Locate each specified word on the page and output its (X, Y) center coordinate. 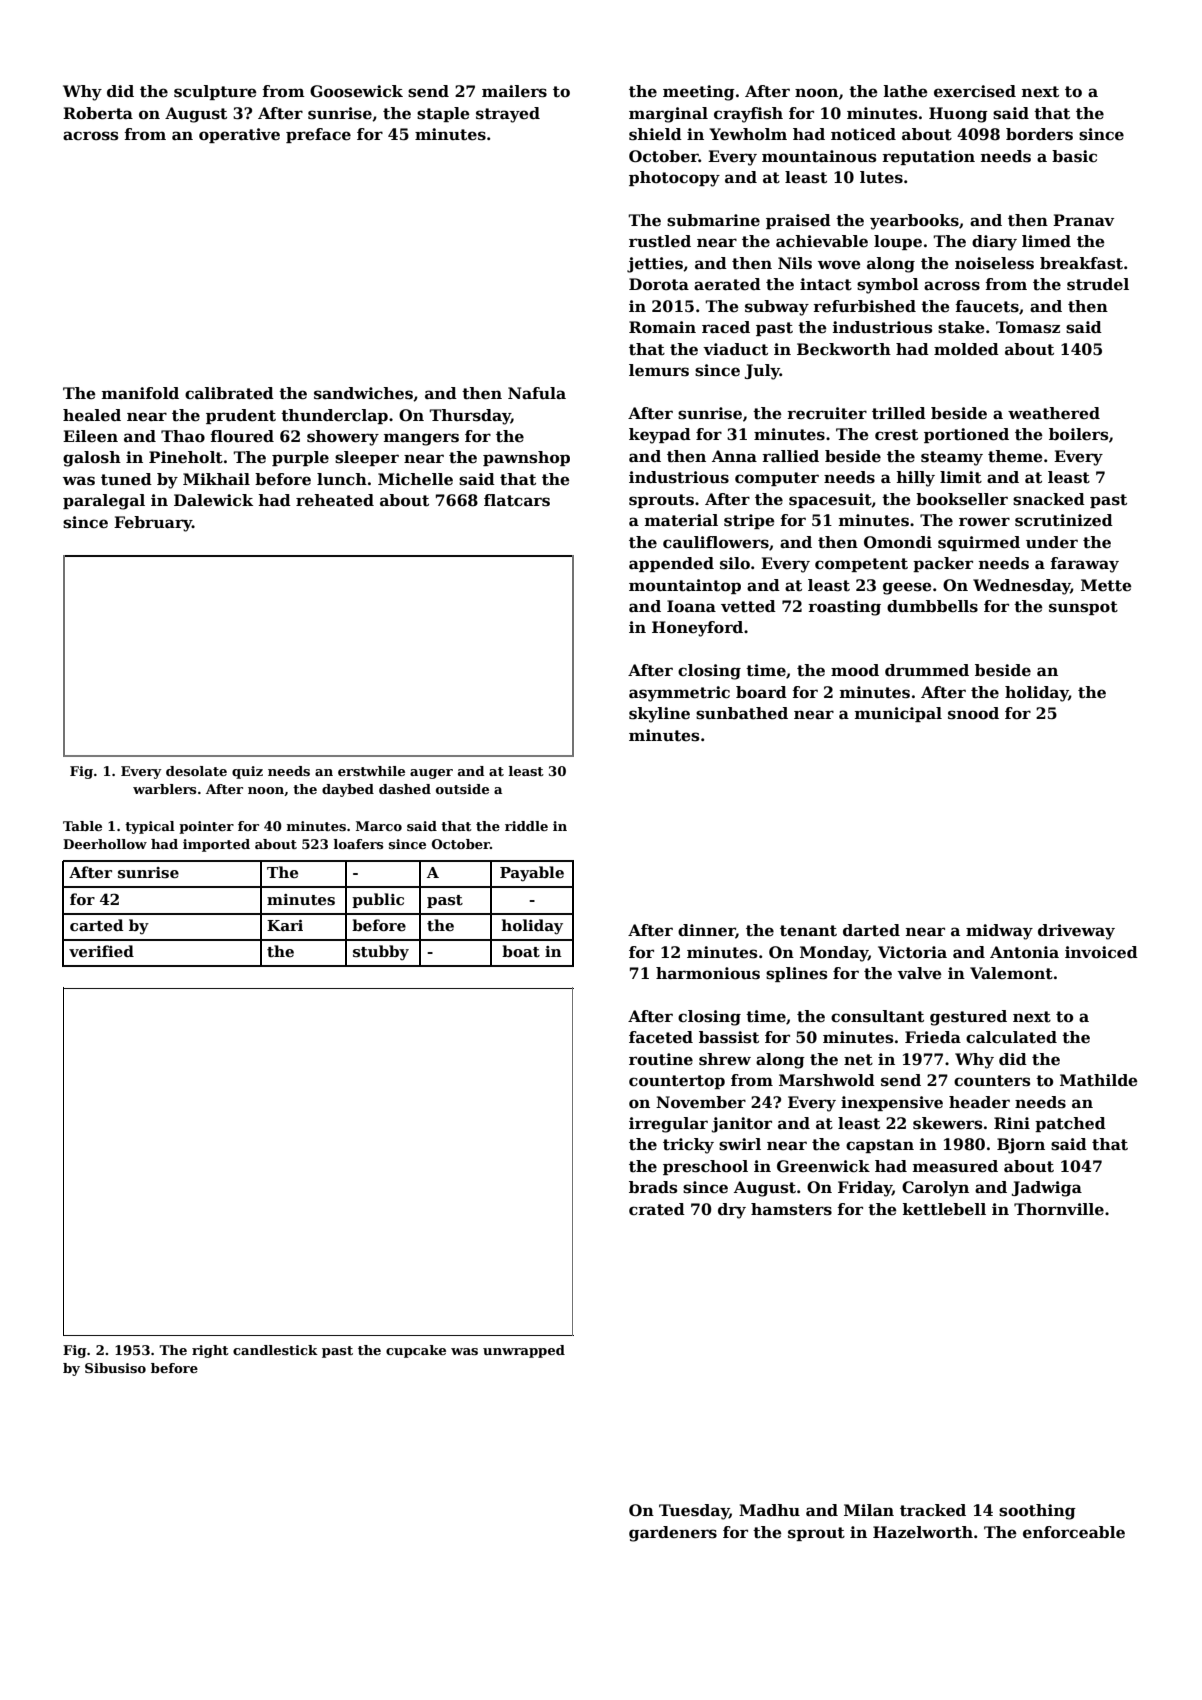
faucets (987, 306)
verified (101, 951)
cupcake (416, 1351)
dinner (707, 931)
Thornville (1059, 1209)
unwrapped (524, 1351)
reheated (335, 500)
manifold (140, 393)
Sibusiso (115, 1368)
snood (973, 713)
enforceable (1074, 1532)
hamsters (791, 1209)
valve (919, 973)
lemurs (659, 370)
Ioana (691, 606)
